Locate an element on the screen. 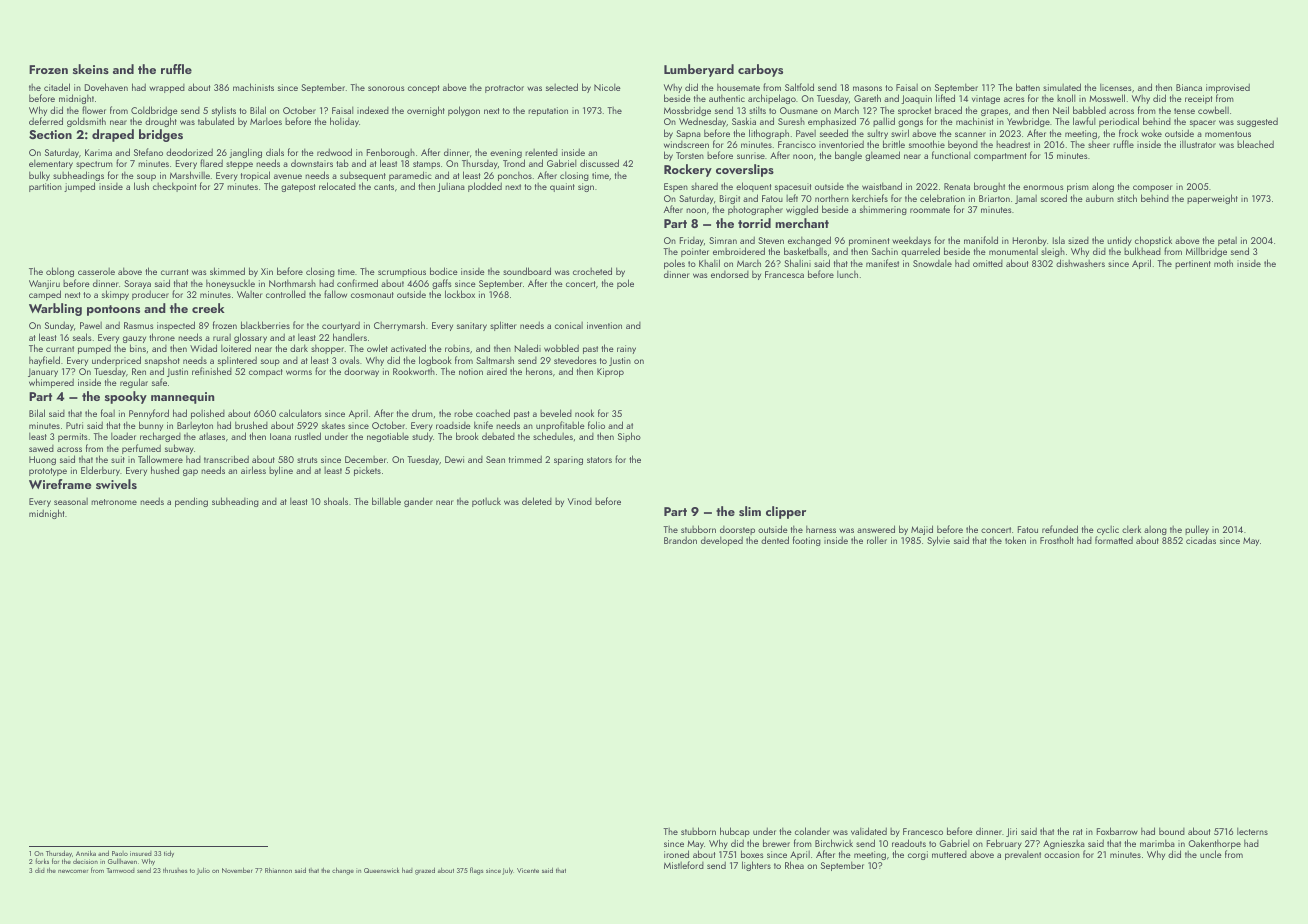 The width and height of the screenshot is (1308, 924). skeins is located at coordinates (91, 69).
